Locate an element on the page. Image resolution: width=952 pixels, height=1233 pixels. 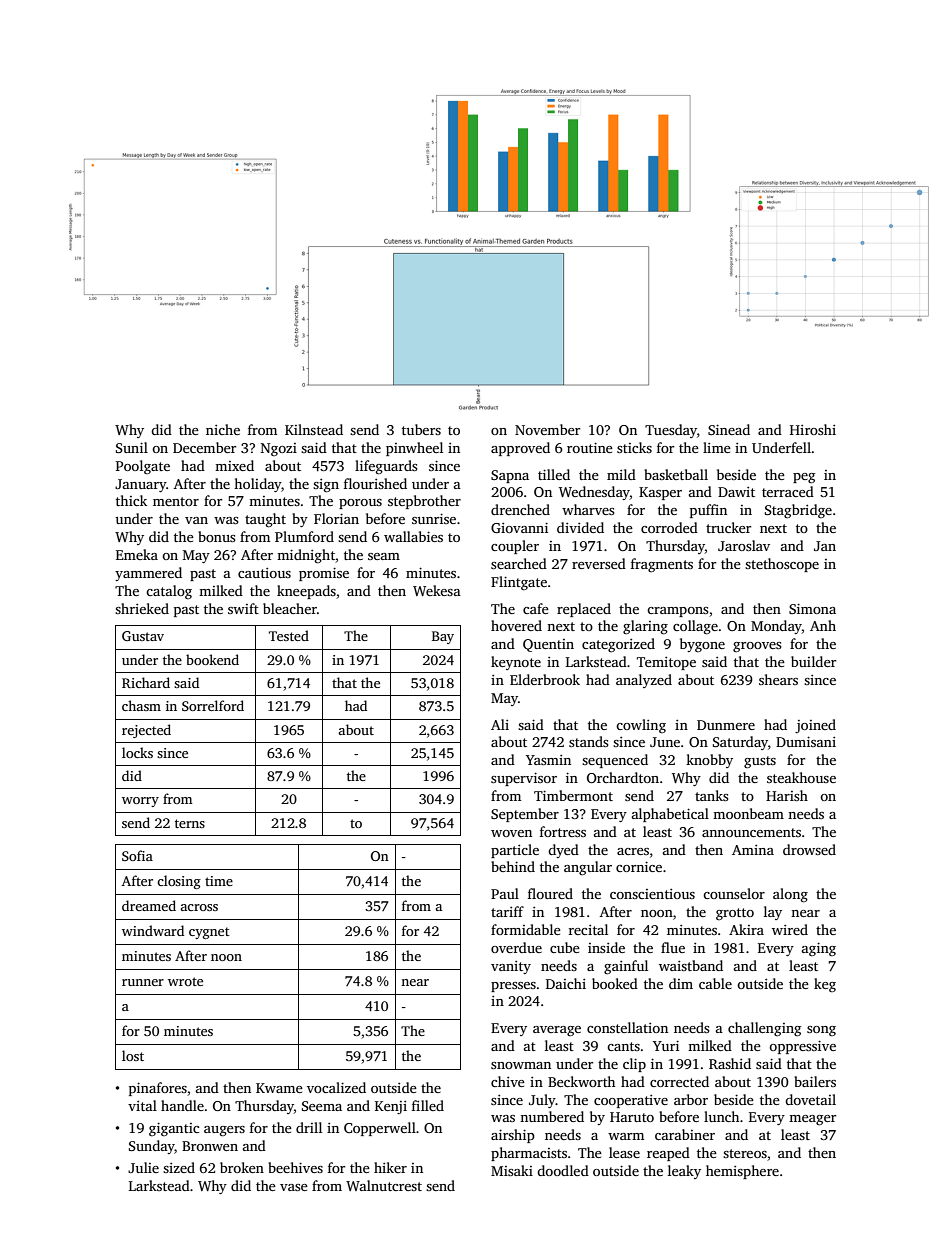
hemisphere is located at coordinates (742, 1172).
